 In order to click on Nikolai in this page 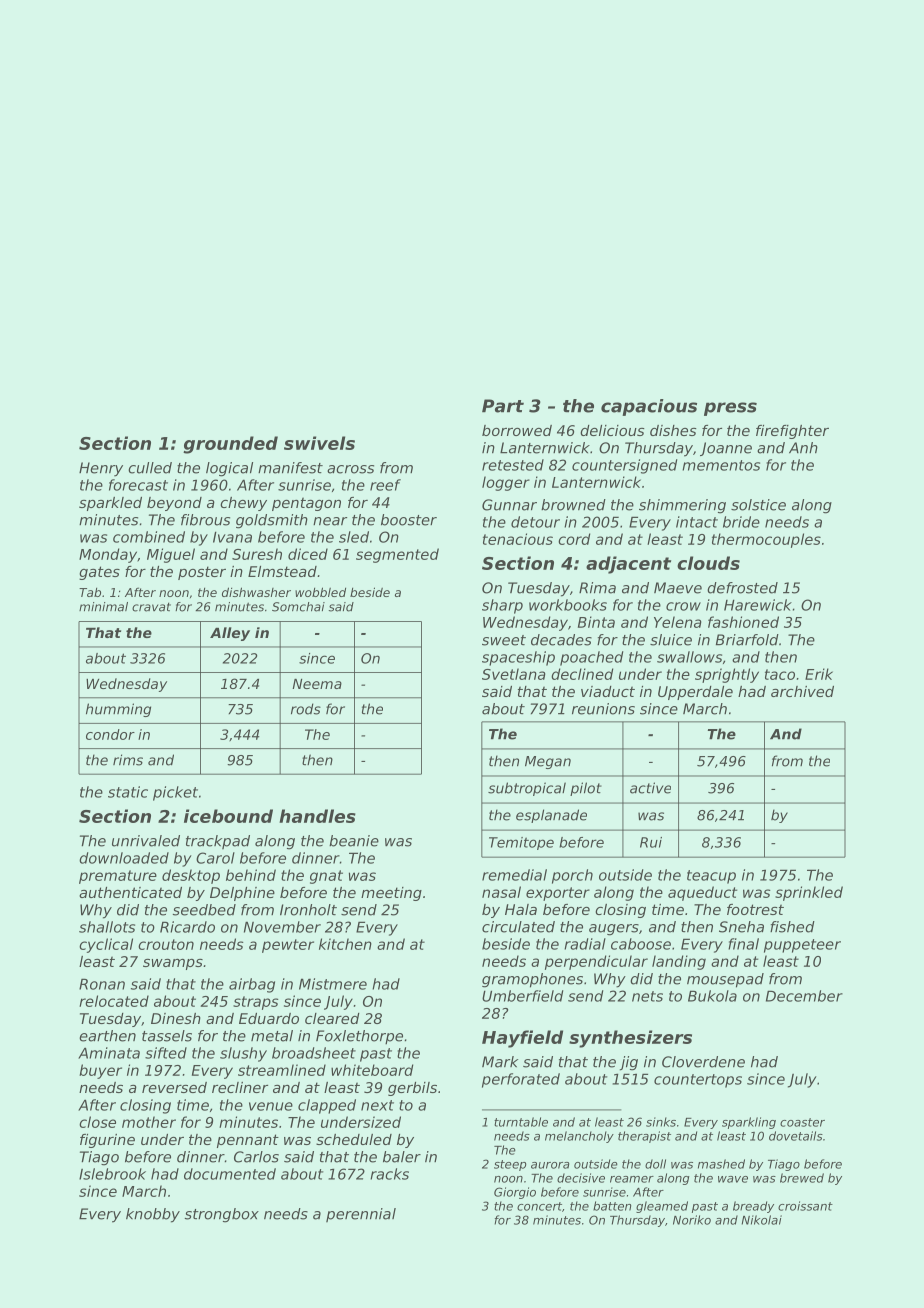, I will do `click(762, 1220)`.
